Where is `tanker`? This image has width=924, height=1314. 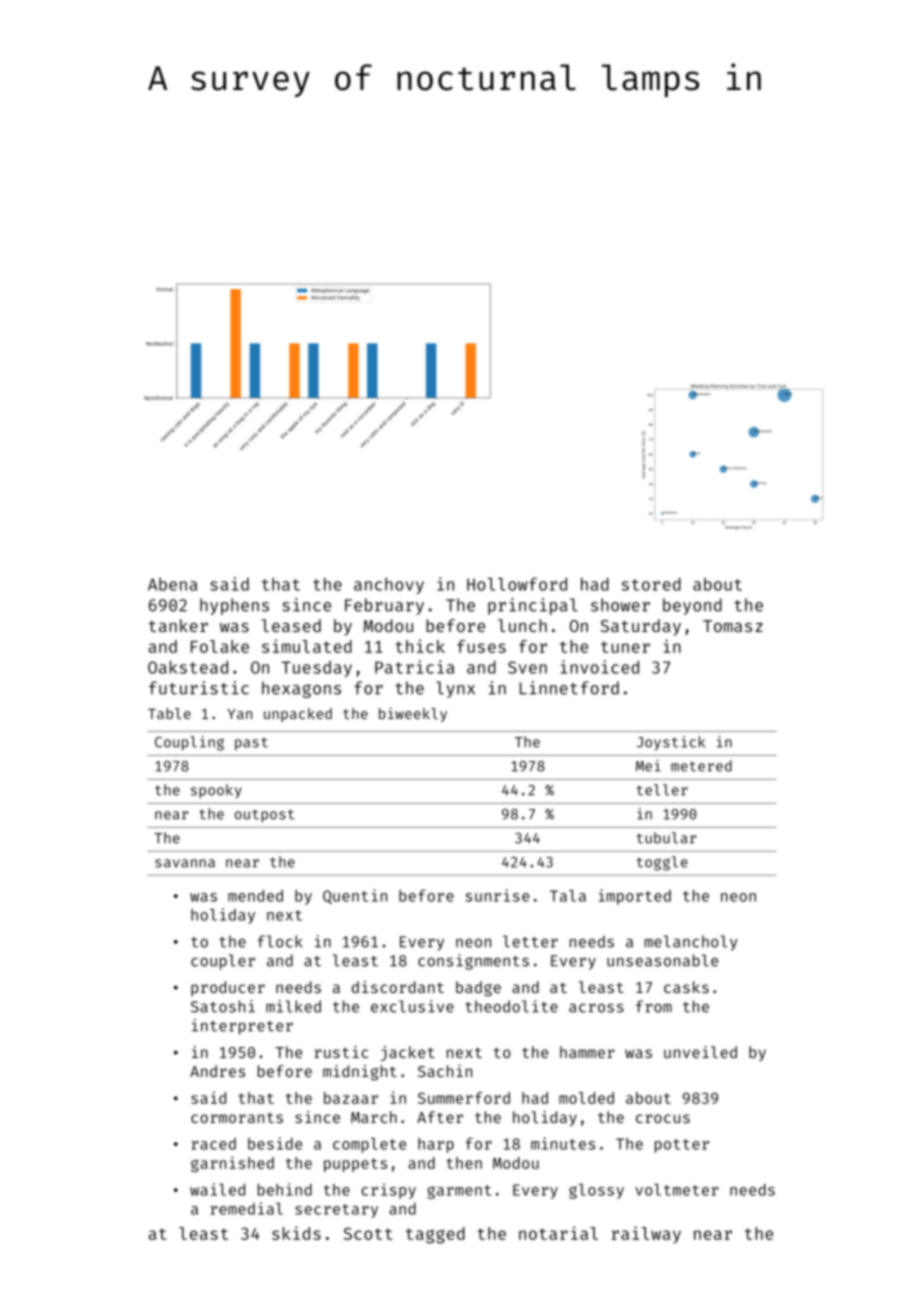
tanker is located at coordinates (178, 625).
